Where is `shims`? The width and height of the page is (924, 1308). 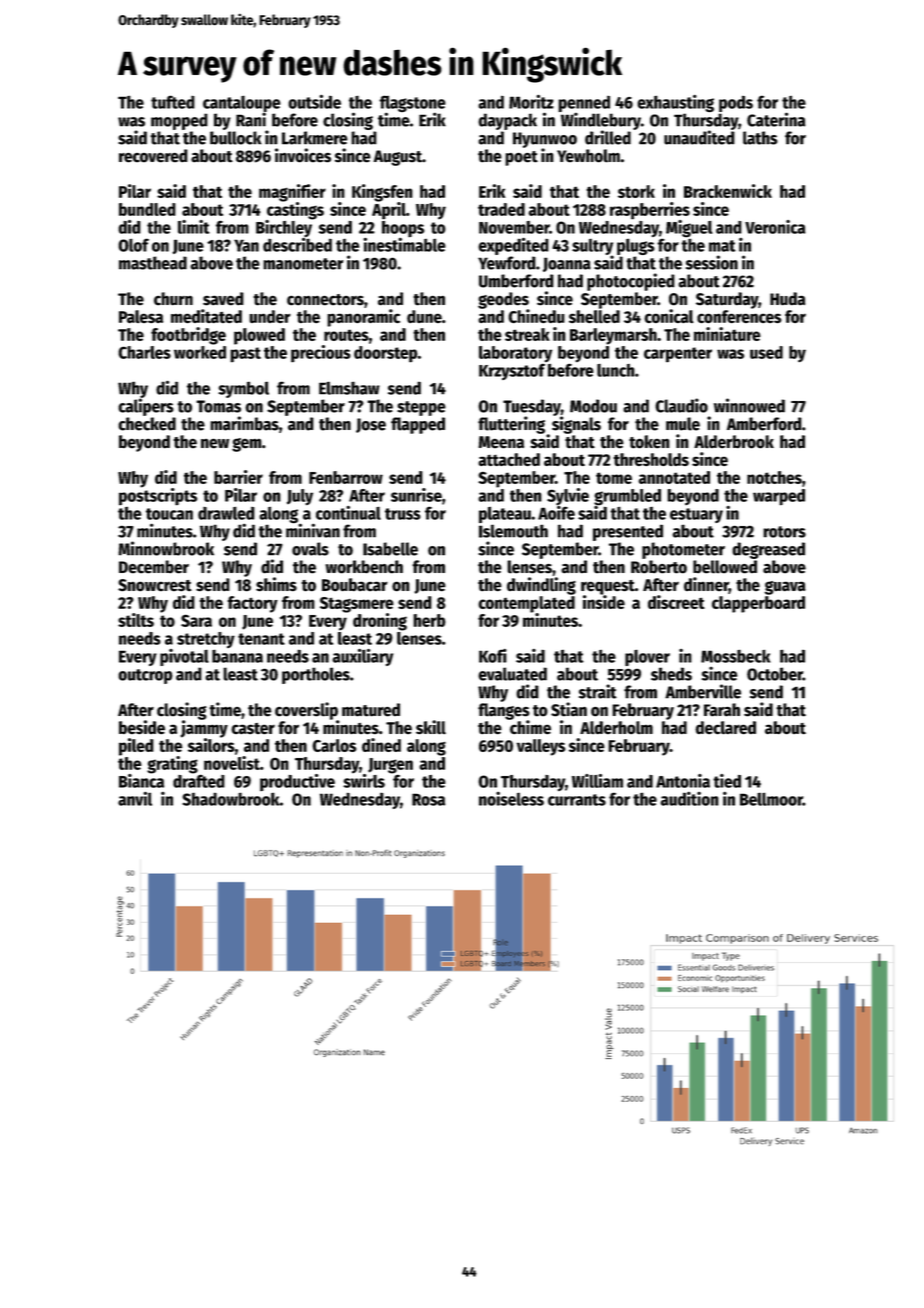
shims is located at coordinates (276, 584).
